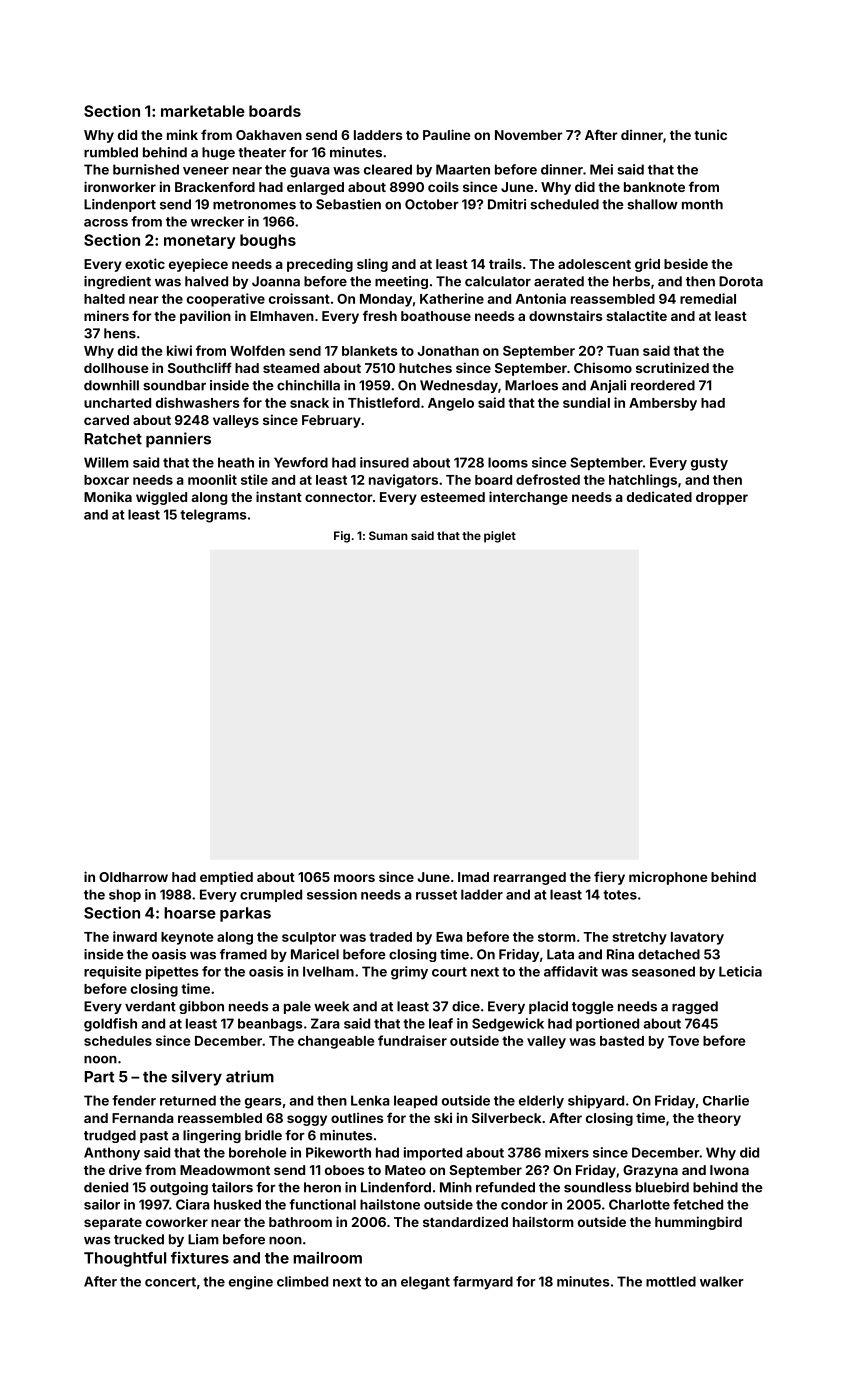 Image resolution: width=849 pixels, height=1400 pixels. I want to click on concert, so click(170, 1282).
